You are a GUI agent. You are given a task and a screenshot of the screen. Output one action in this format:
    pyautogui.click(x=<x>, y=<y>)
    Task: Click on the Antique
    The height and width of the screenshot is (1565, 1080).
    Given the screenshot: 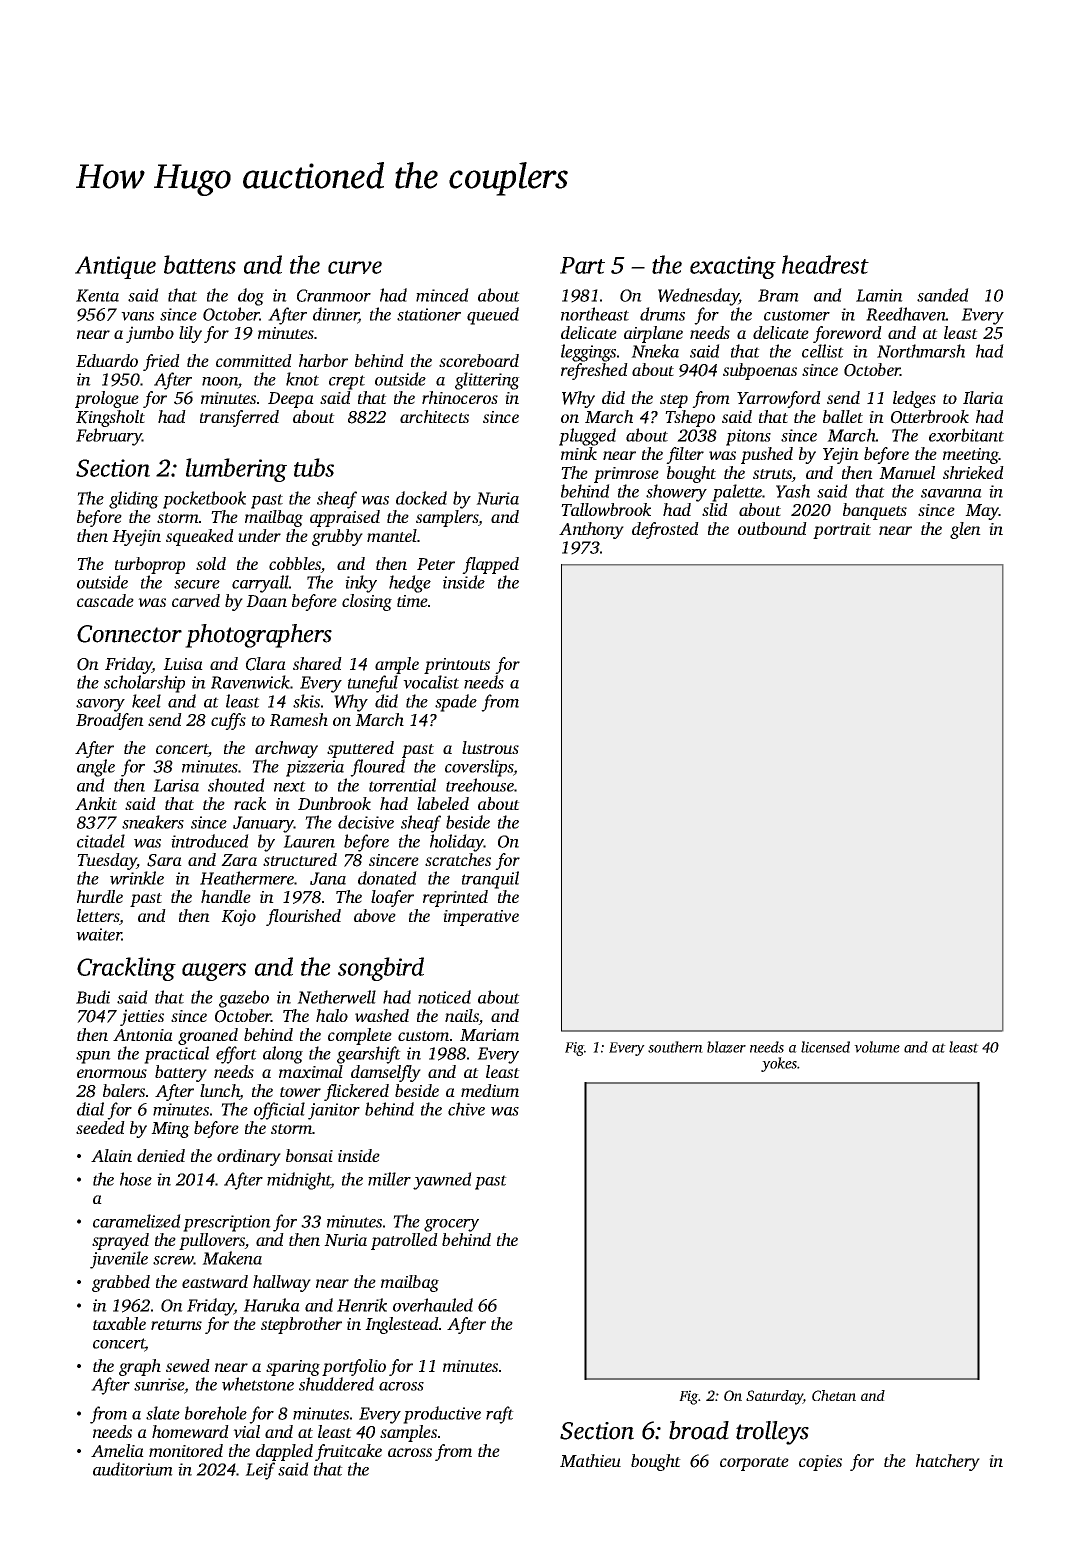 What is the action you would take?
    pyautogui.click(x=115, y=267)
